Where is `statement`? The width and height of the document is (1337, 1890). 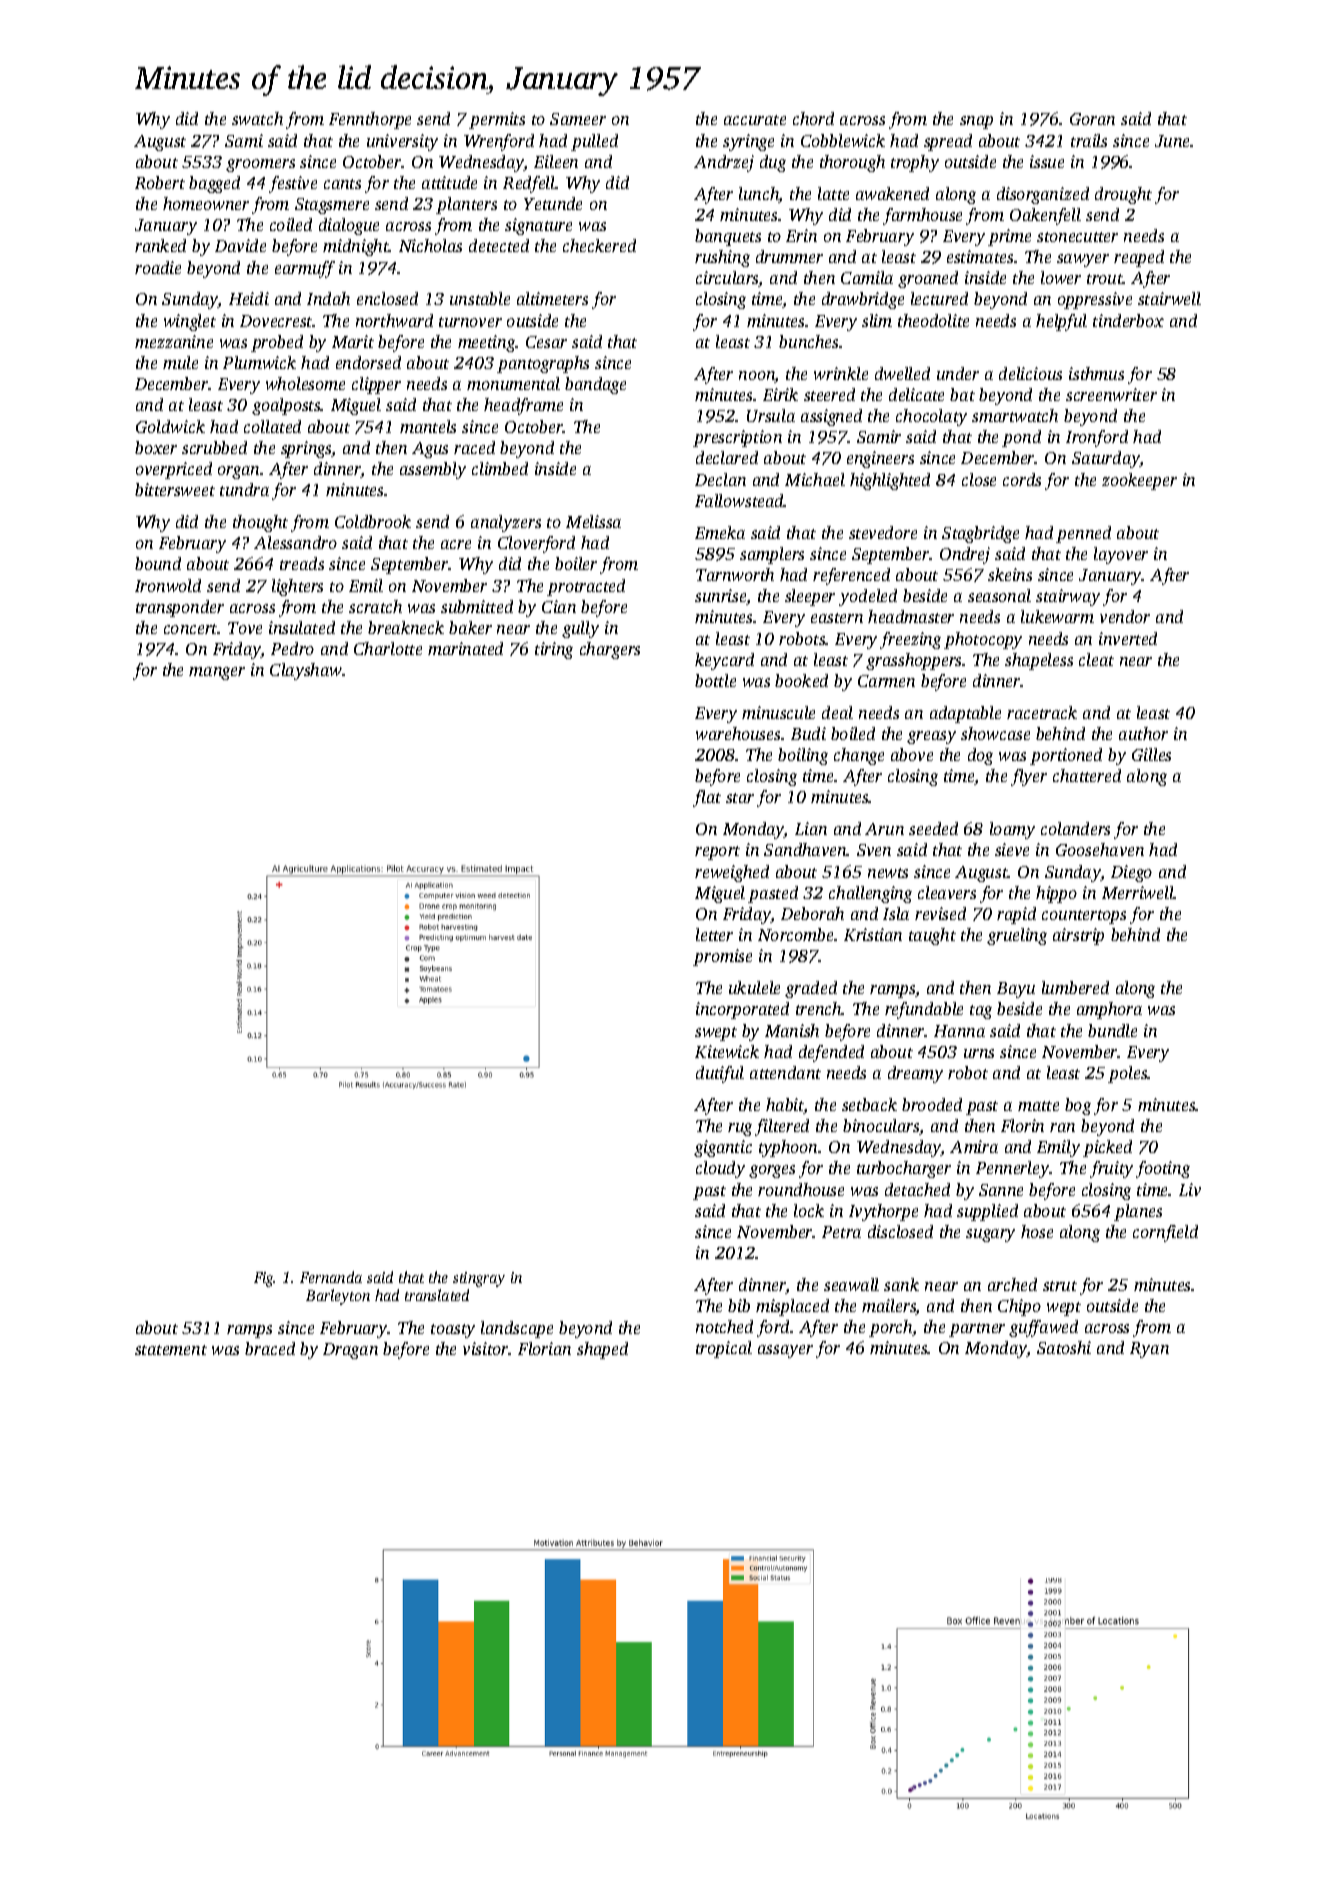
statement is located at coordinates (171, 1350).
